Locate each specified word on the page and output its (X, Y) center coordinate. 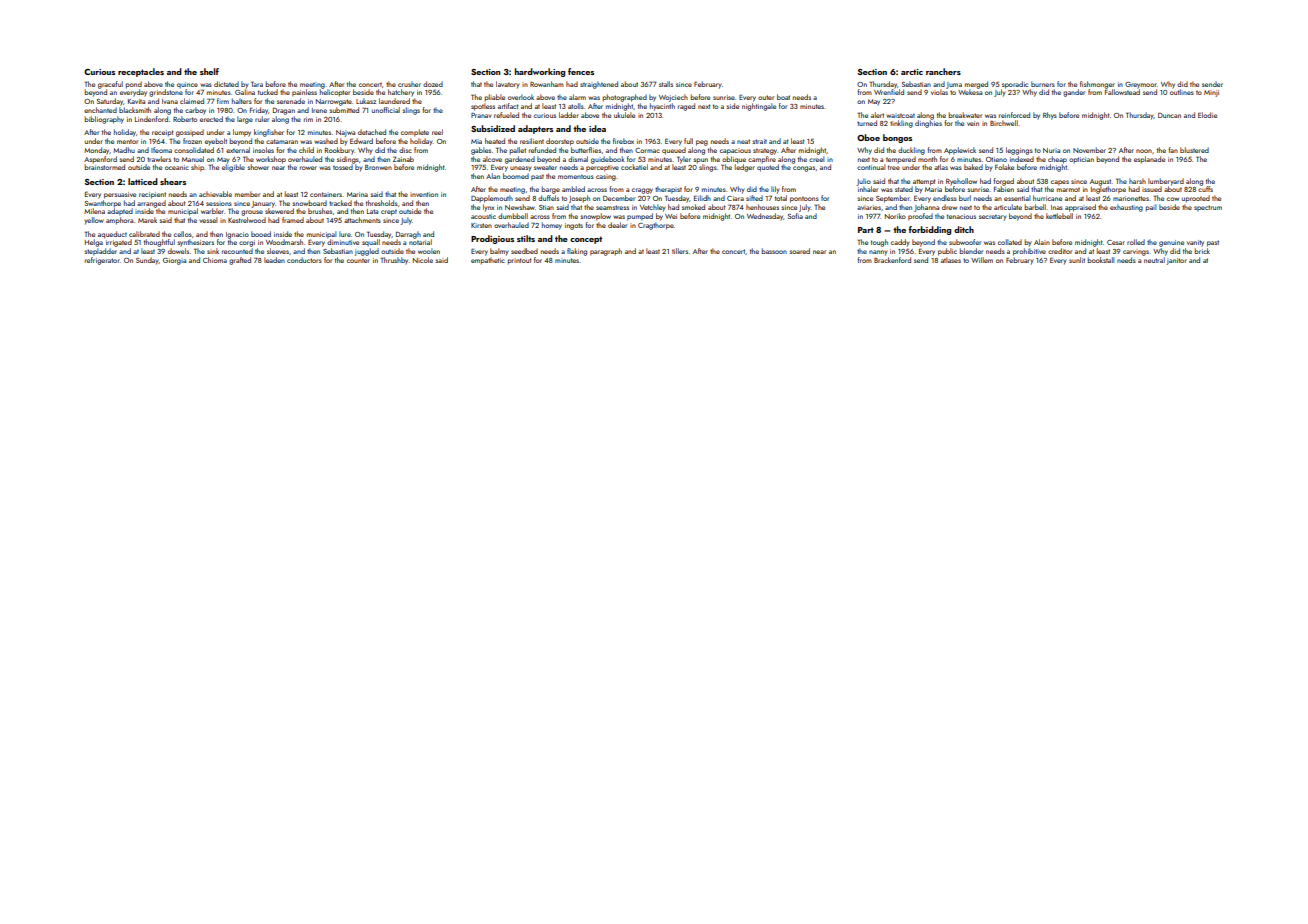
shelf (209, 71)
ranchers (943, 71)
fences (581, 71)
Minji (1211, 93)
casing (606, 178)
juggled (367, 252)
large (245, 120)
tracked (340, 203)
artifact (508, 106)
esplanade (1149, 159)
